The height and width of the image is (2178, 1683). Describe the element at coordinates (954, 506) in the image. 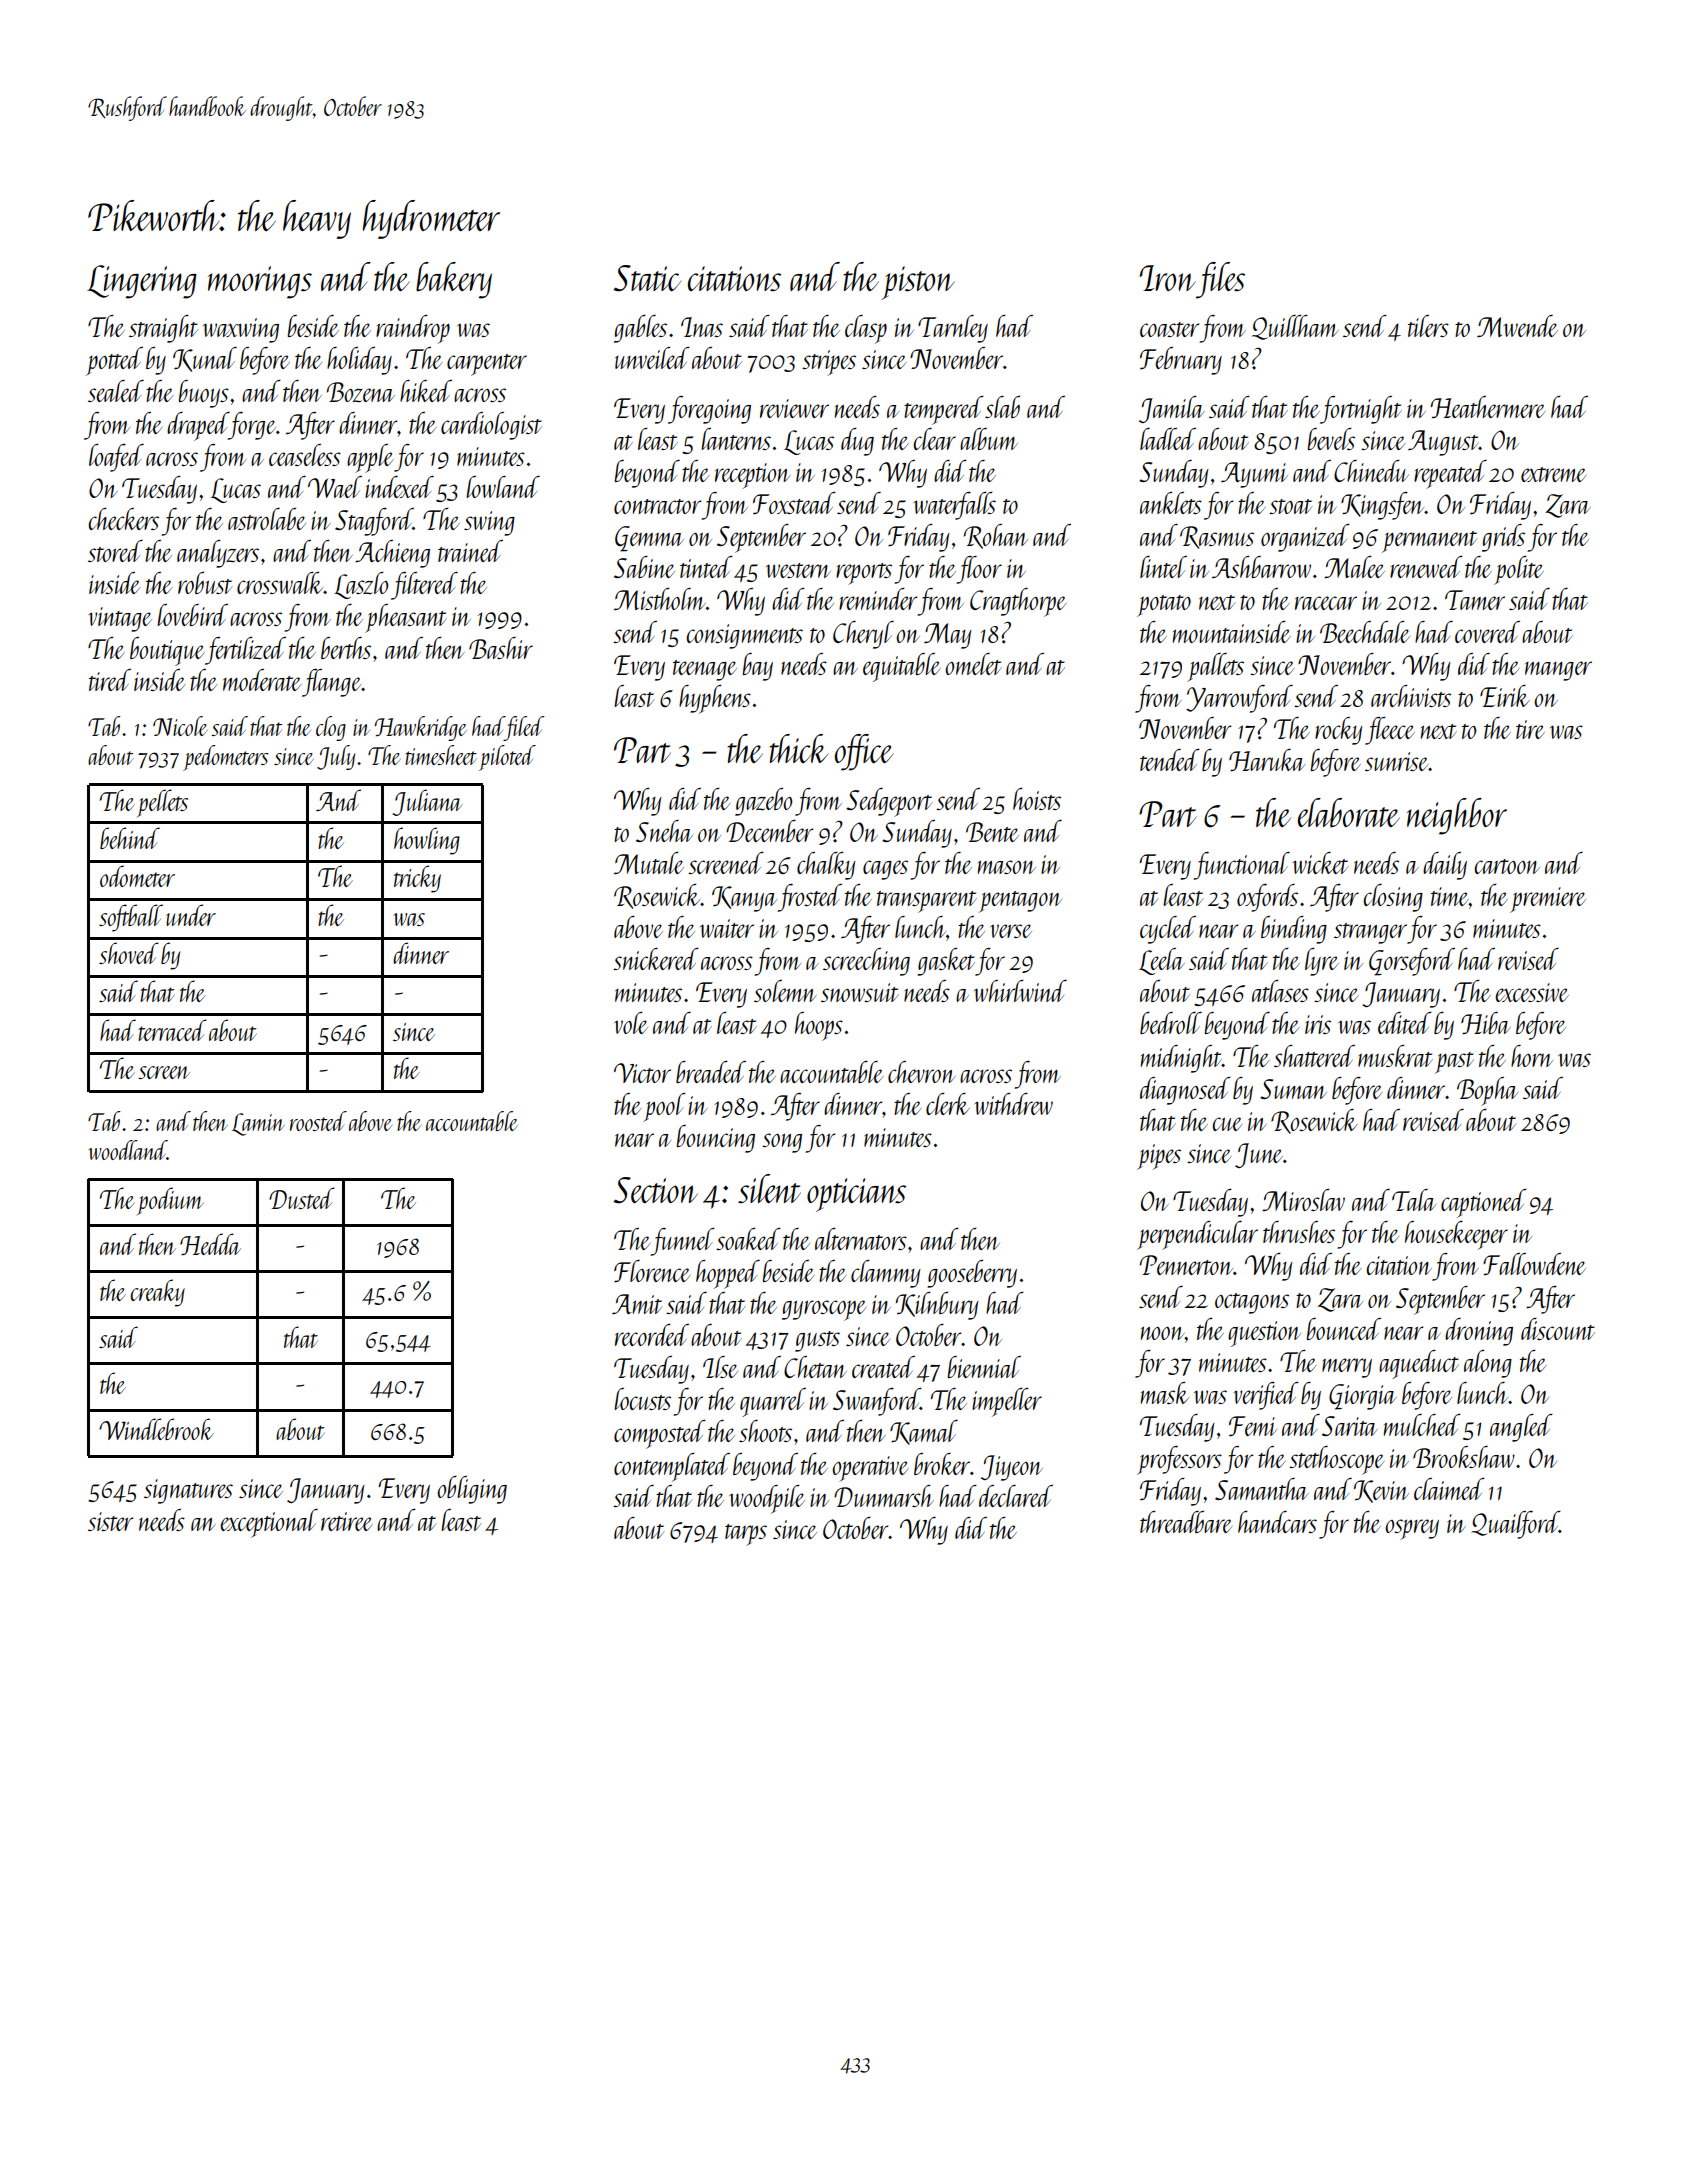

I see `waterfalls` at that location.
